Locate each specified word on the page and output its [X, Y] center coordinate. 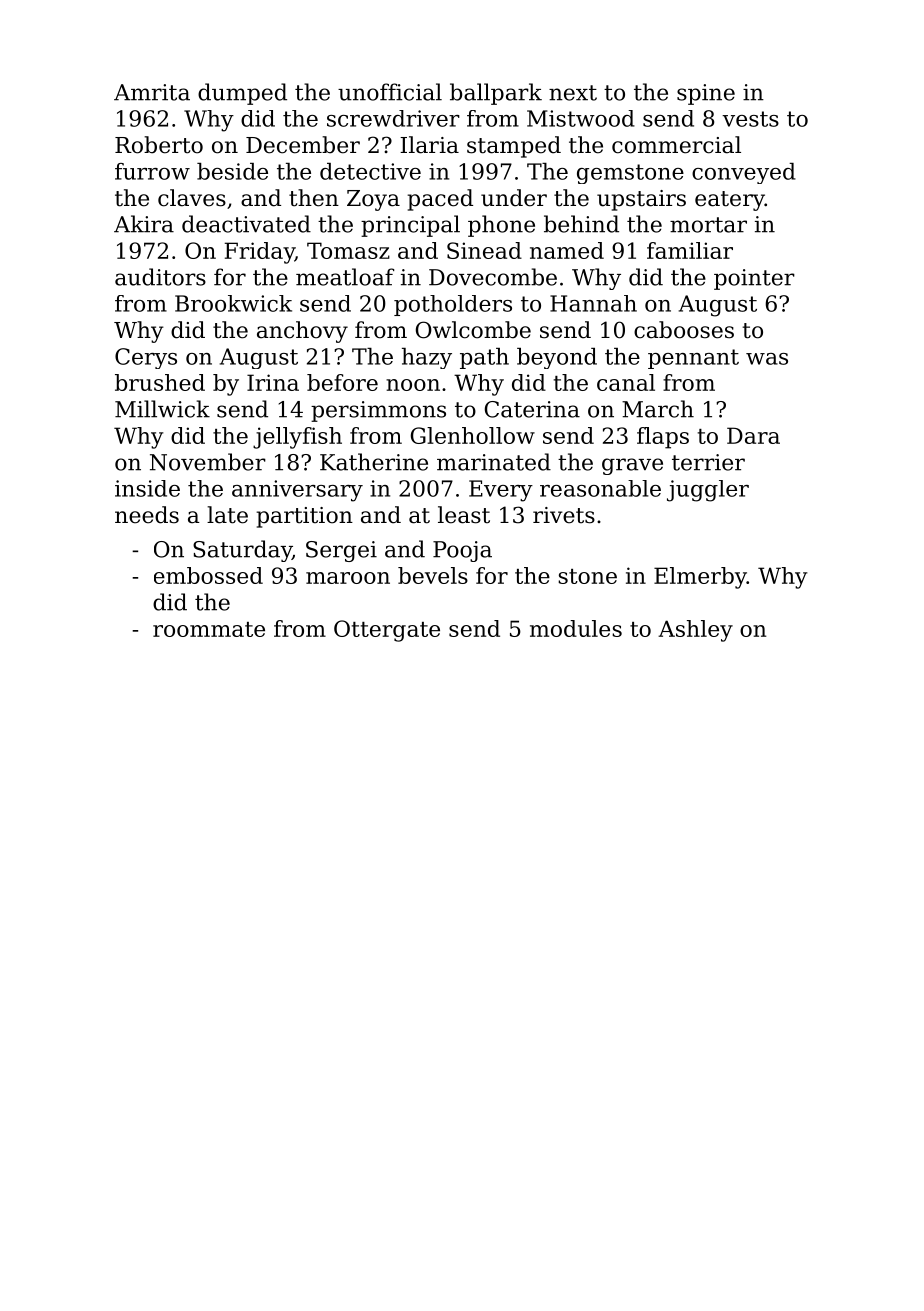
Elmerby [700, 578]
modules [576, 628]
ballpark [496, 94]
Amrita [152, 92]
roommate [209, 629]
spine [706, 94]
